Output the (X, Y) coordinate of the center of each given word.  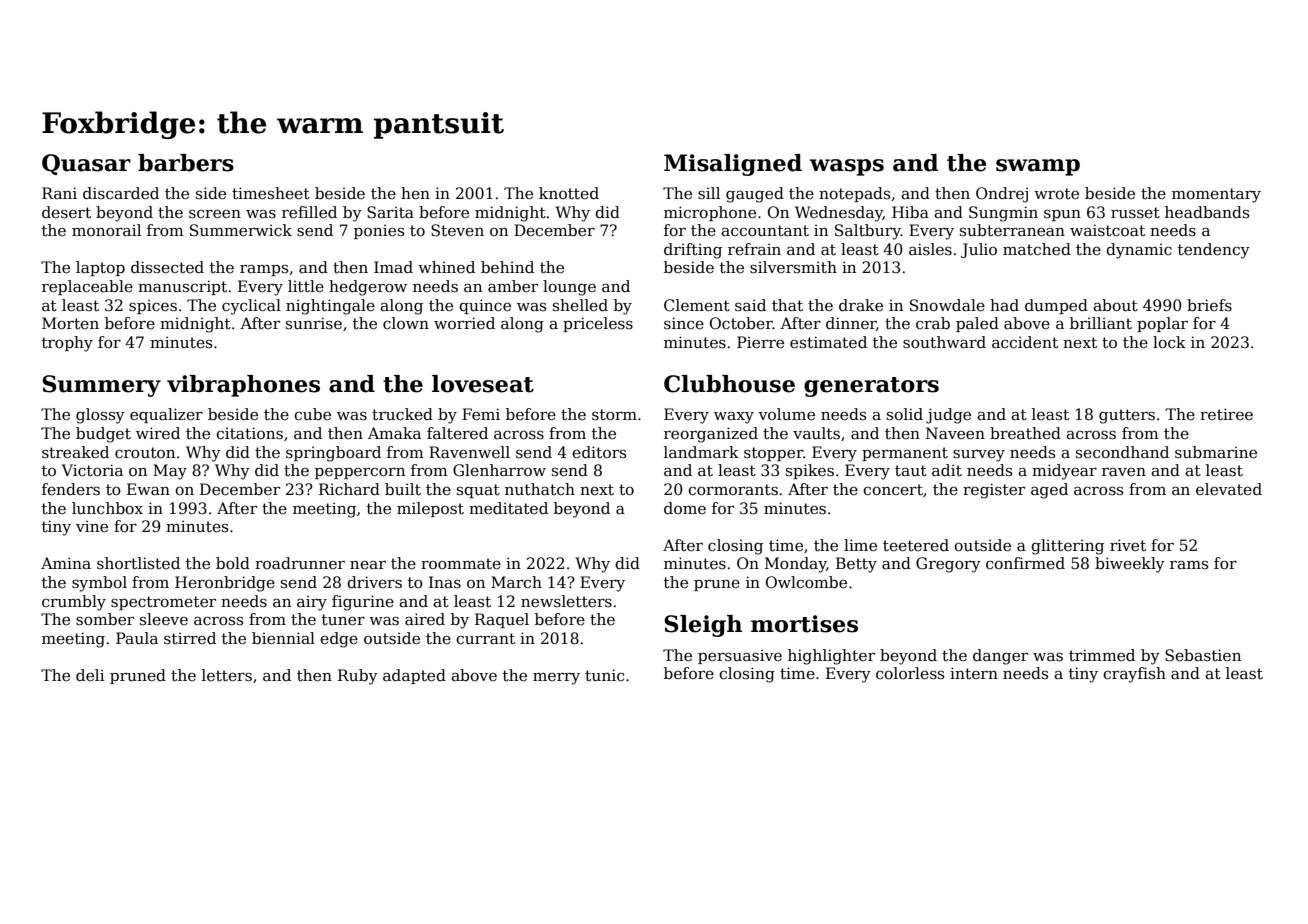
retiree (1226, 414)
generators (871, 387)
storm (614, 415)
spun (1062, 215)
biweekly (1130, 565)
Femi (481, 414)
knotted (569, 193)
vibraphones (243, 386)
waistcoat (1107, 230)
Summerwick (241, 230)
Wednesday (839, 214)
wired (158, 433)
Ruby (358, 677)
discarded (121, 193)
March (516, 582)
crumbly (74, 603)
